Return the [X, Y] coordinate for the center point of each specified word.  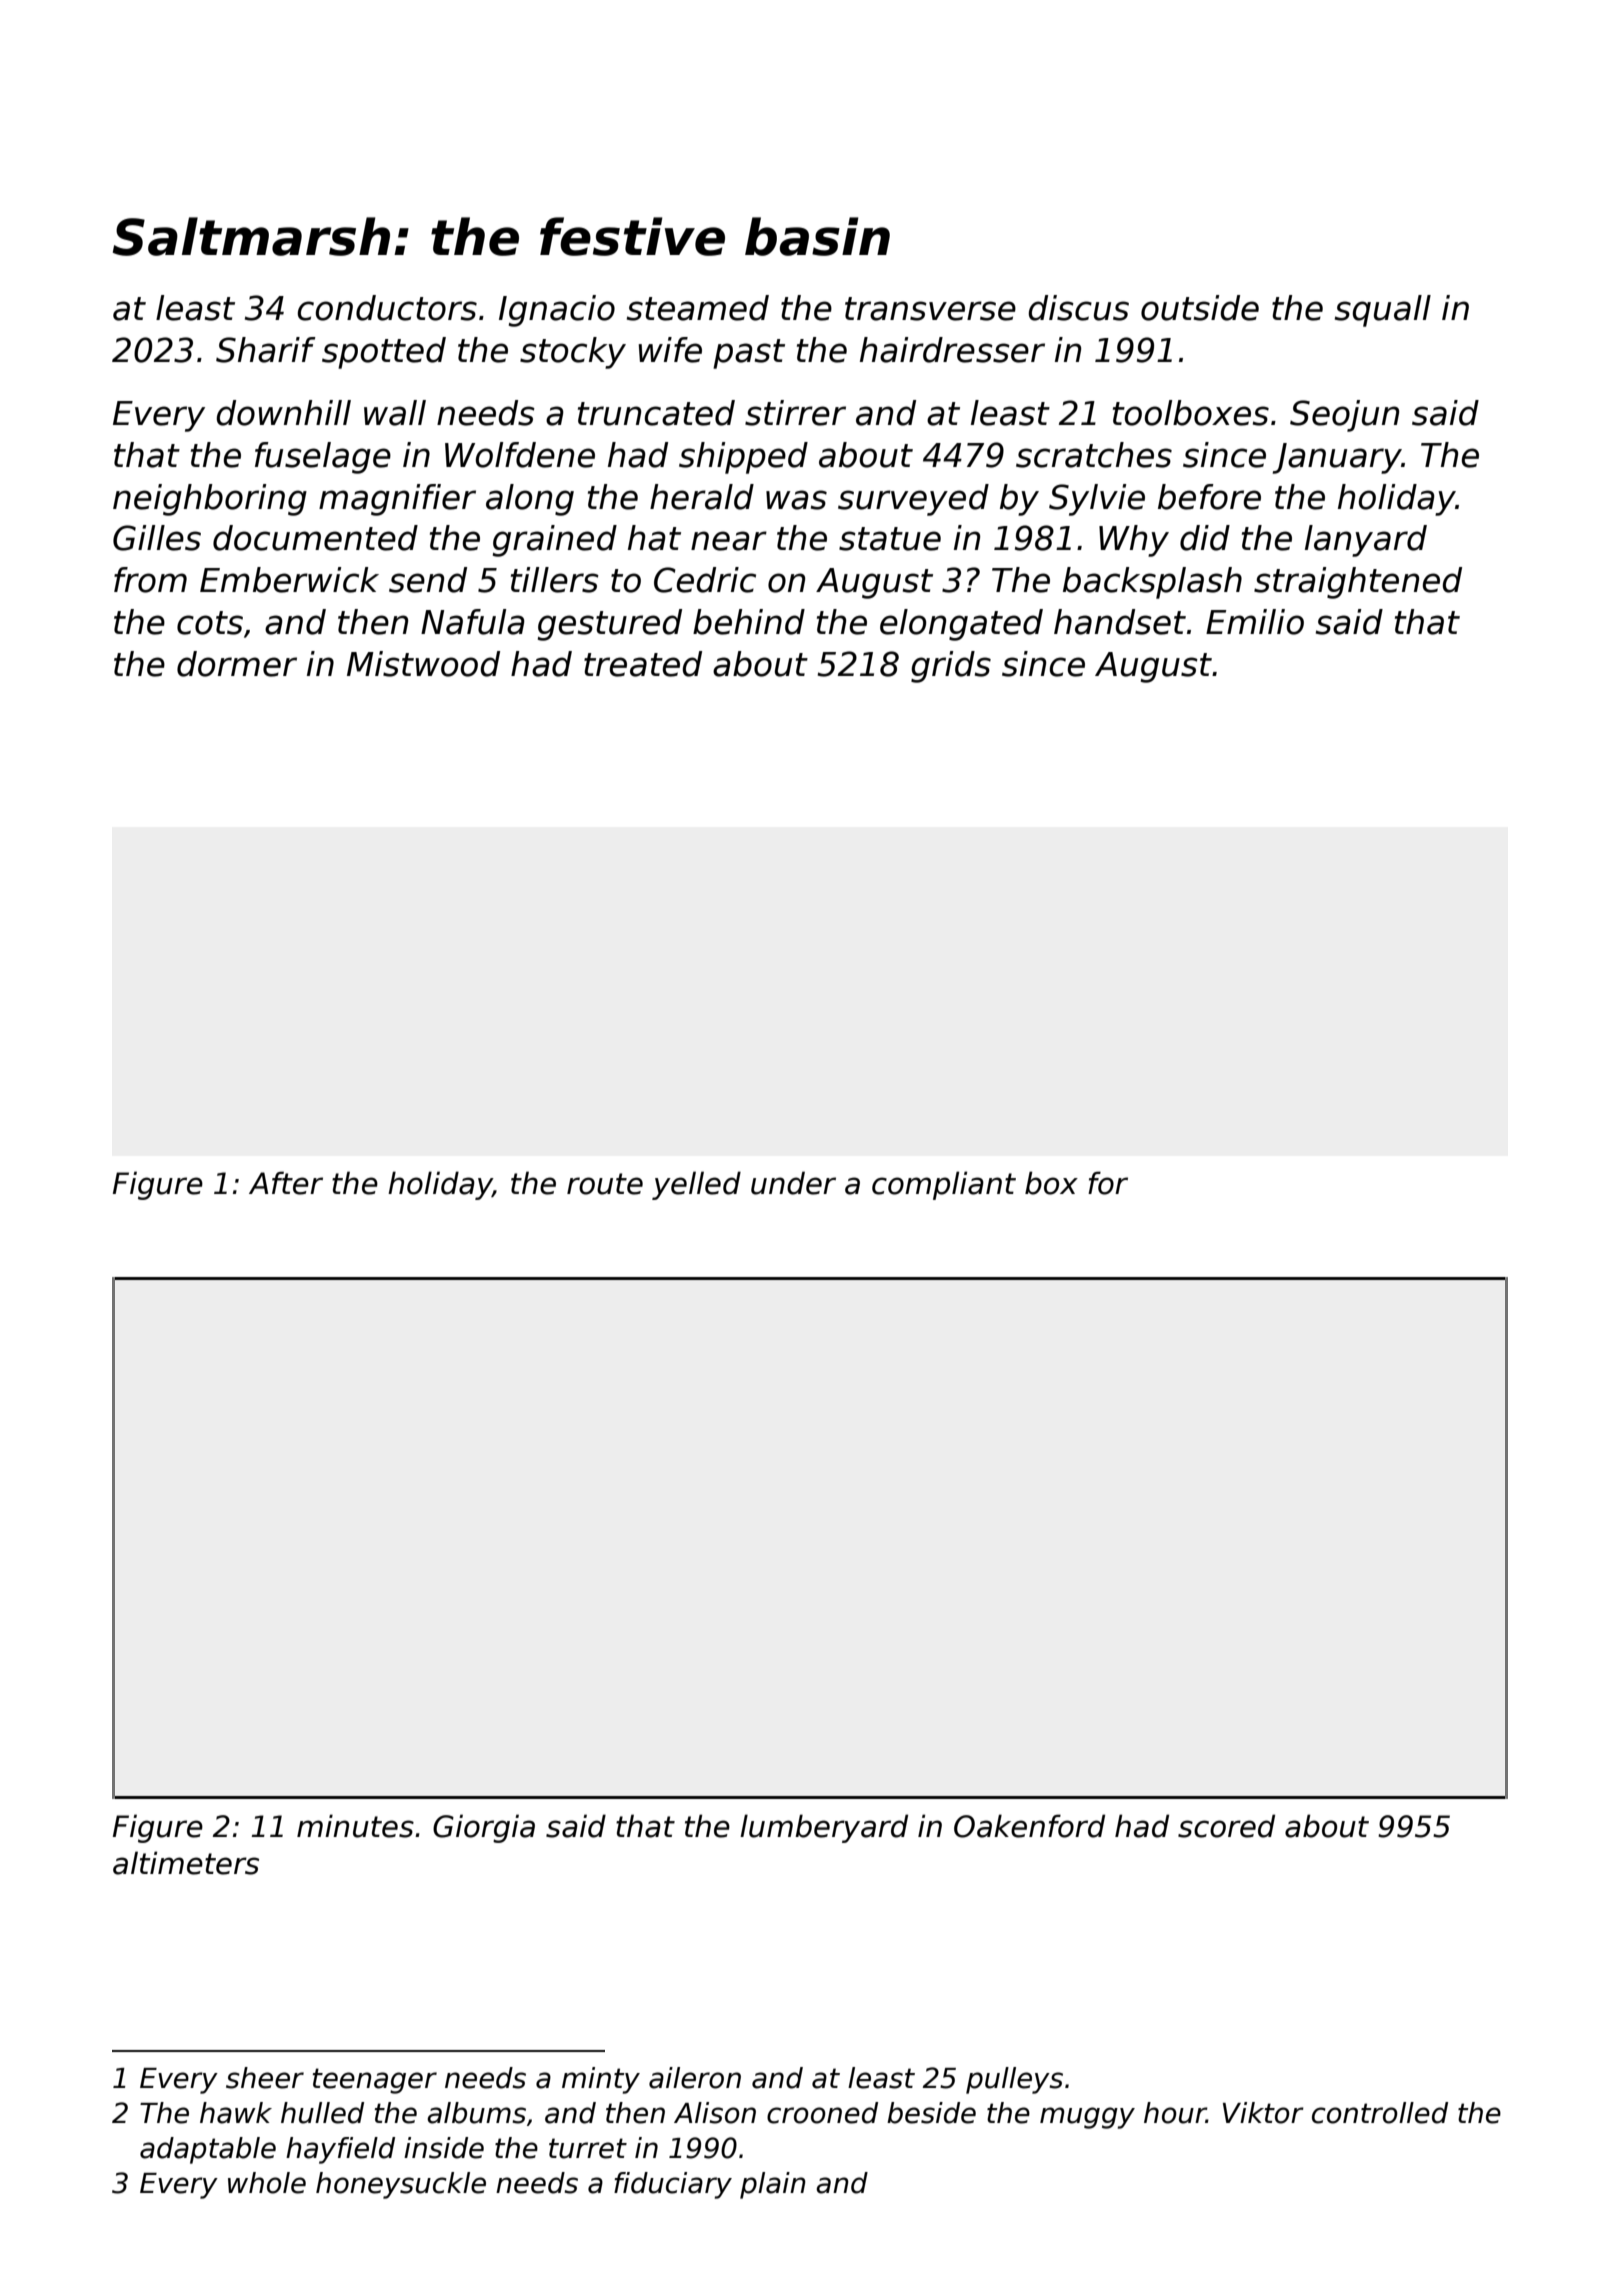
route [605, 1184]
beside [931, 2113]
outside [1200, 308]
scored [1226, 1826]
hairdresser [952, 350]
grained [555, 541]
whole [267, 2183]
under [793, 1183]
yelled [696, 1185]
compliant [944, 1185]
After [286, 1183]
